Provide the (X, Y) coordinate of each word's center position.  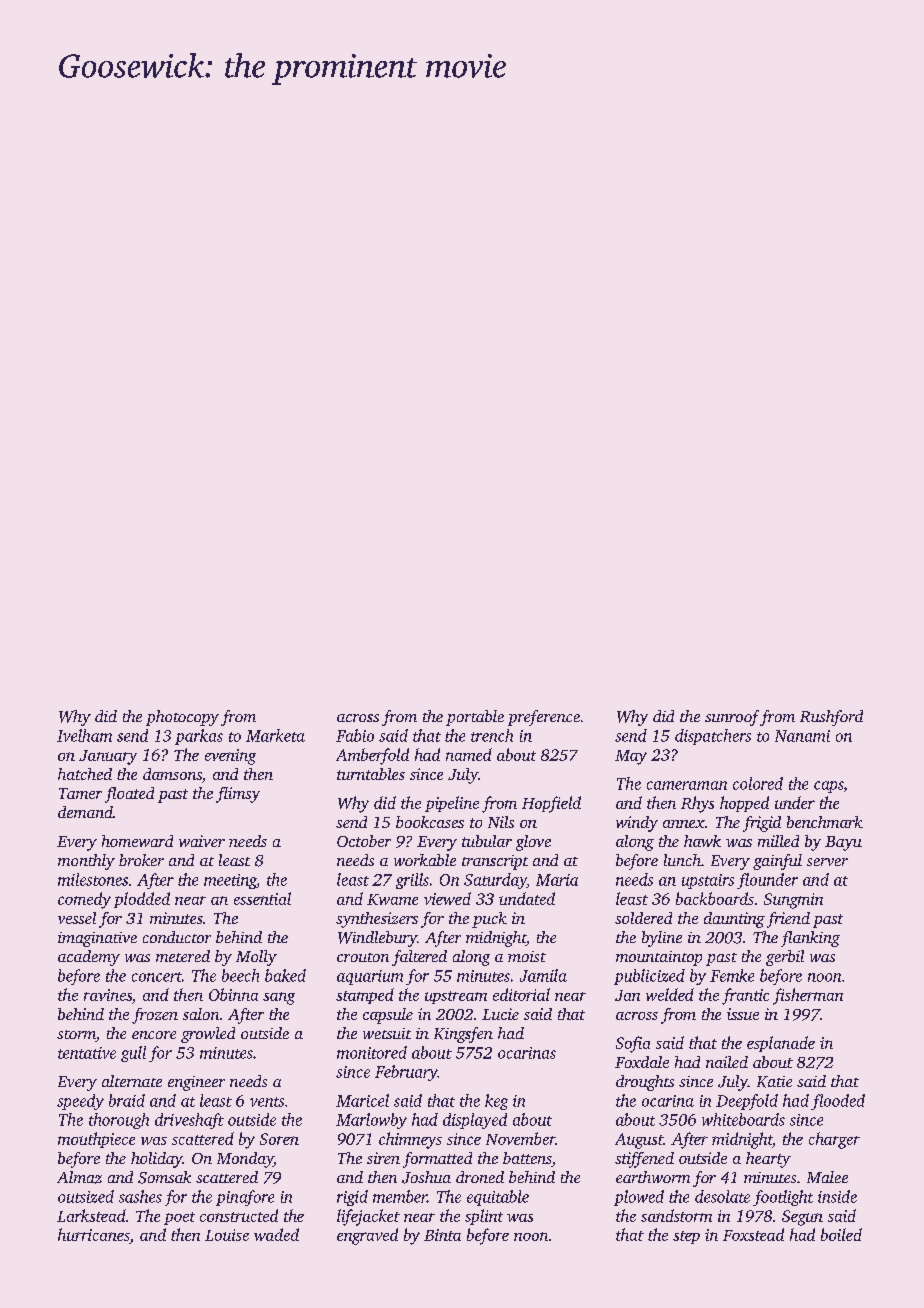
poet (179, 1218)
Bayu (843, 843)
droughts (645, 1083)
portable (475, 718)
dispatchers (713, 737)
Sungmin (793, 901)
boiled (841, 1234)
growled (208, 1035)
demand (85, 812)
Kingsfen (463, 1035)
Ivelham (84, 735)
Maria (557, 880)
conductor (177, 937)
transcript (495, 862)
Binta (442, 1235)
